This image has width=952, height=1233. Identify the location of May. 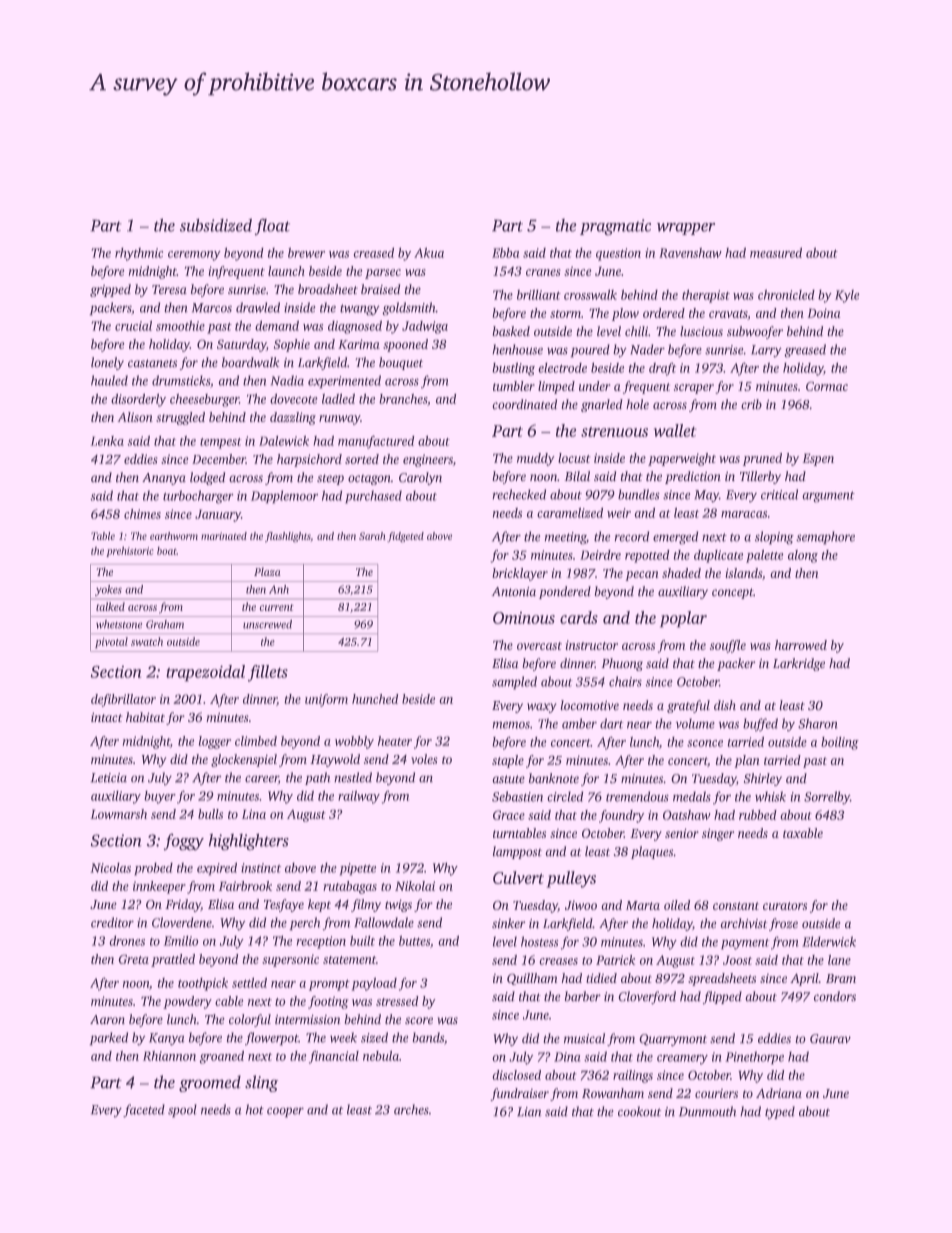
(706, 496).
